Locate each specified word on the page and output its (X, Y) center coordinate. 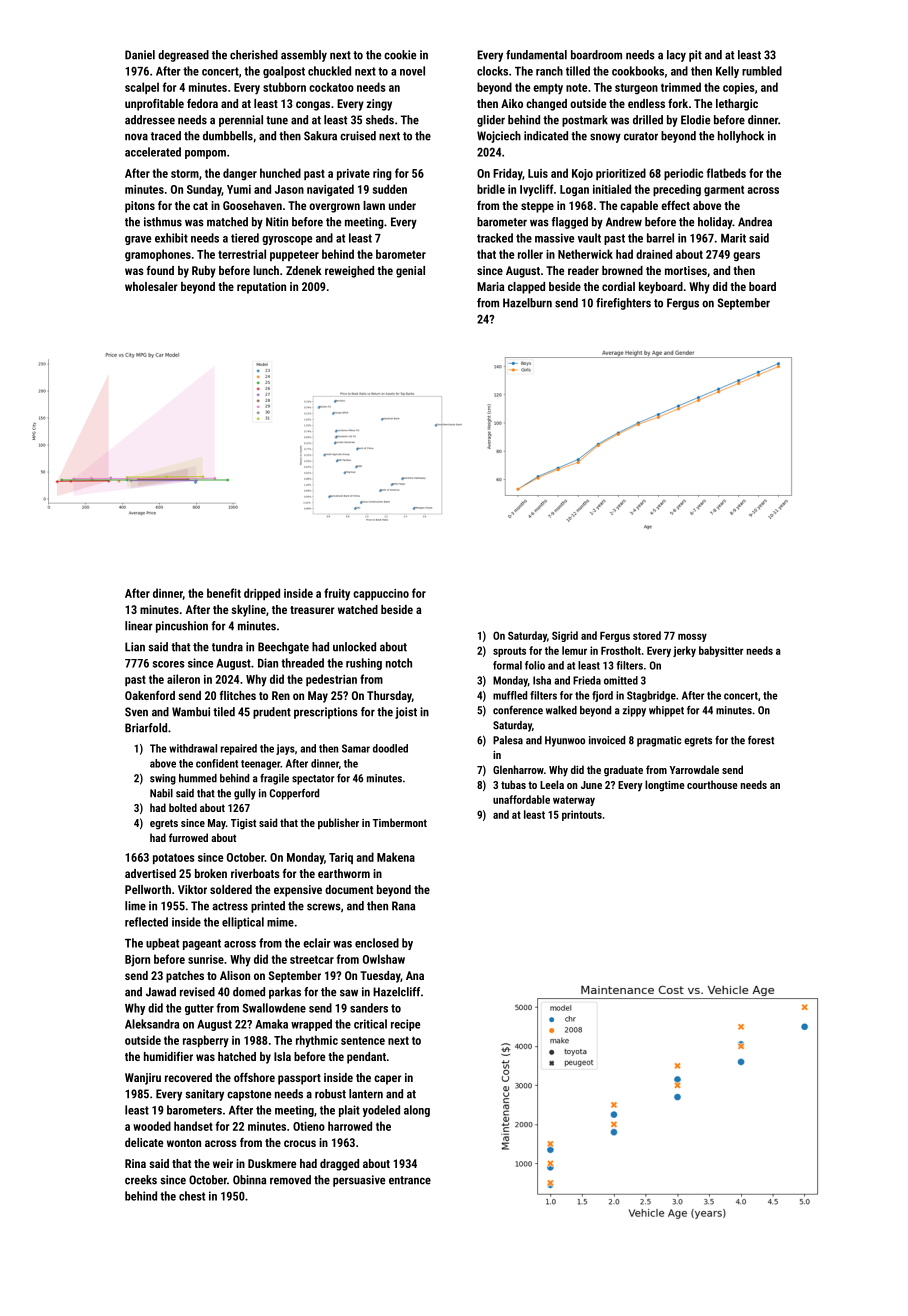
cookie (400, 55)
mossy (692, 637)
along (417, 1111)
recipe (405, 1025)
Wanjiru (143, 1079)
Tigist (243, 824)
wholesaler (151, 286)
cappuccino (381, 594)
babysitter (721, 651)
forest (761, 740)
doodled (390, 748)
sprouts (509, 652)
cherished (254, 55)
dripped (262, 594)
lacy (676, 56)
